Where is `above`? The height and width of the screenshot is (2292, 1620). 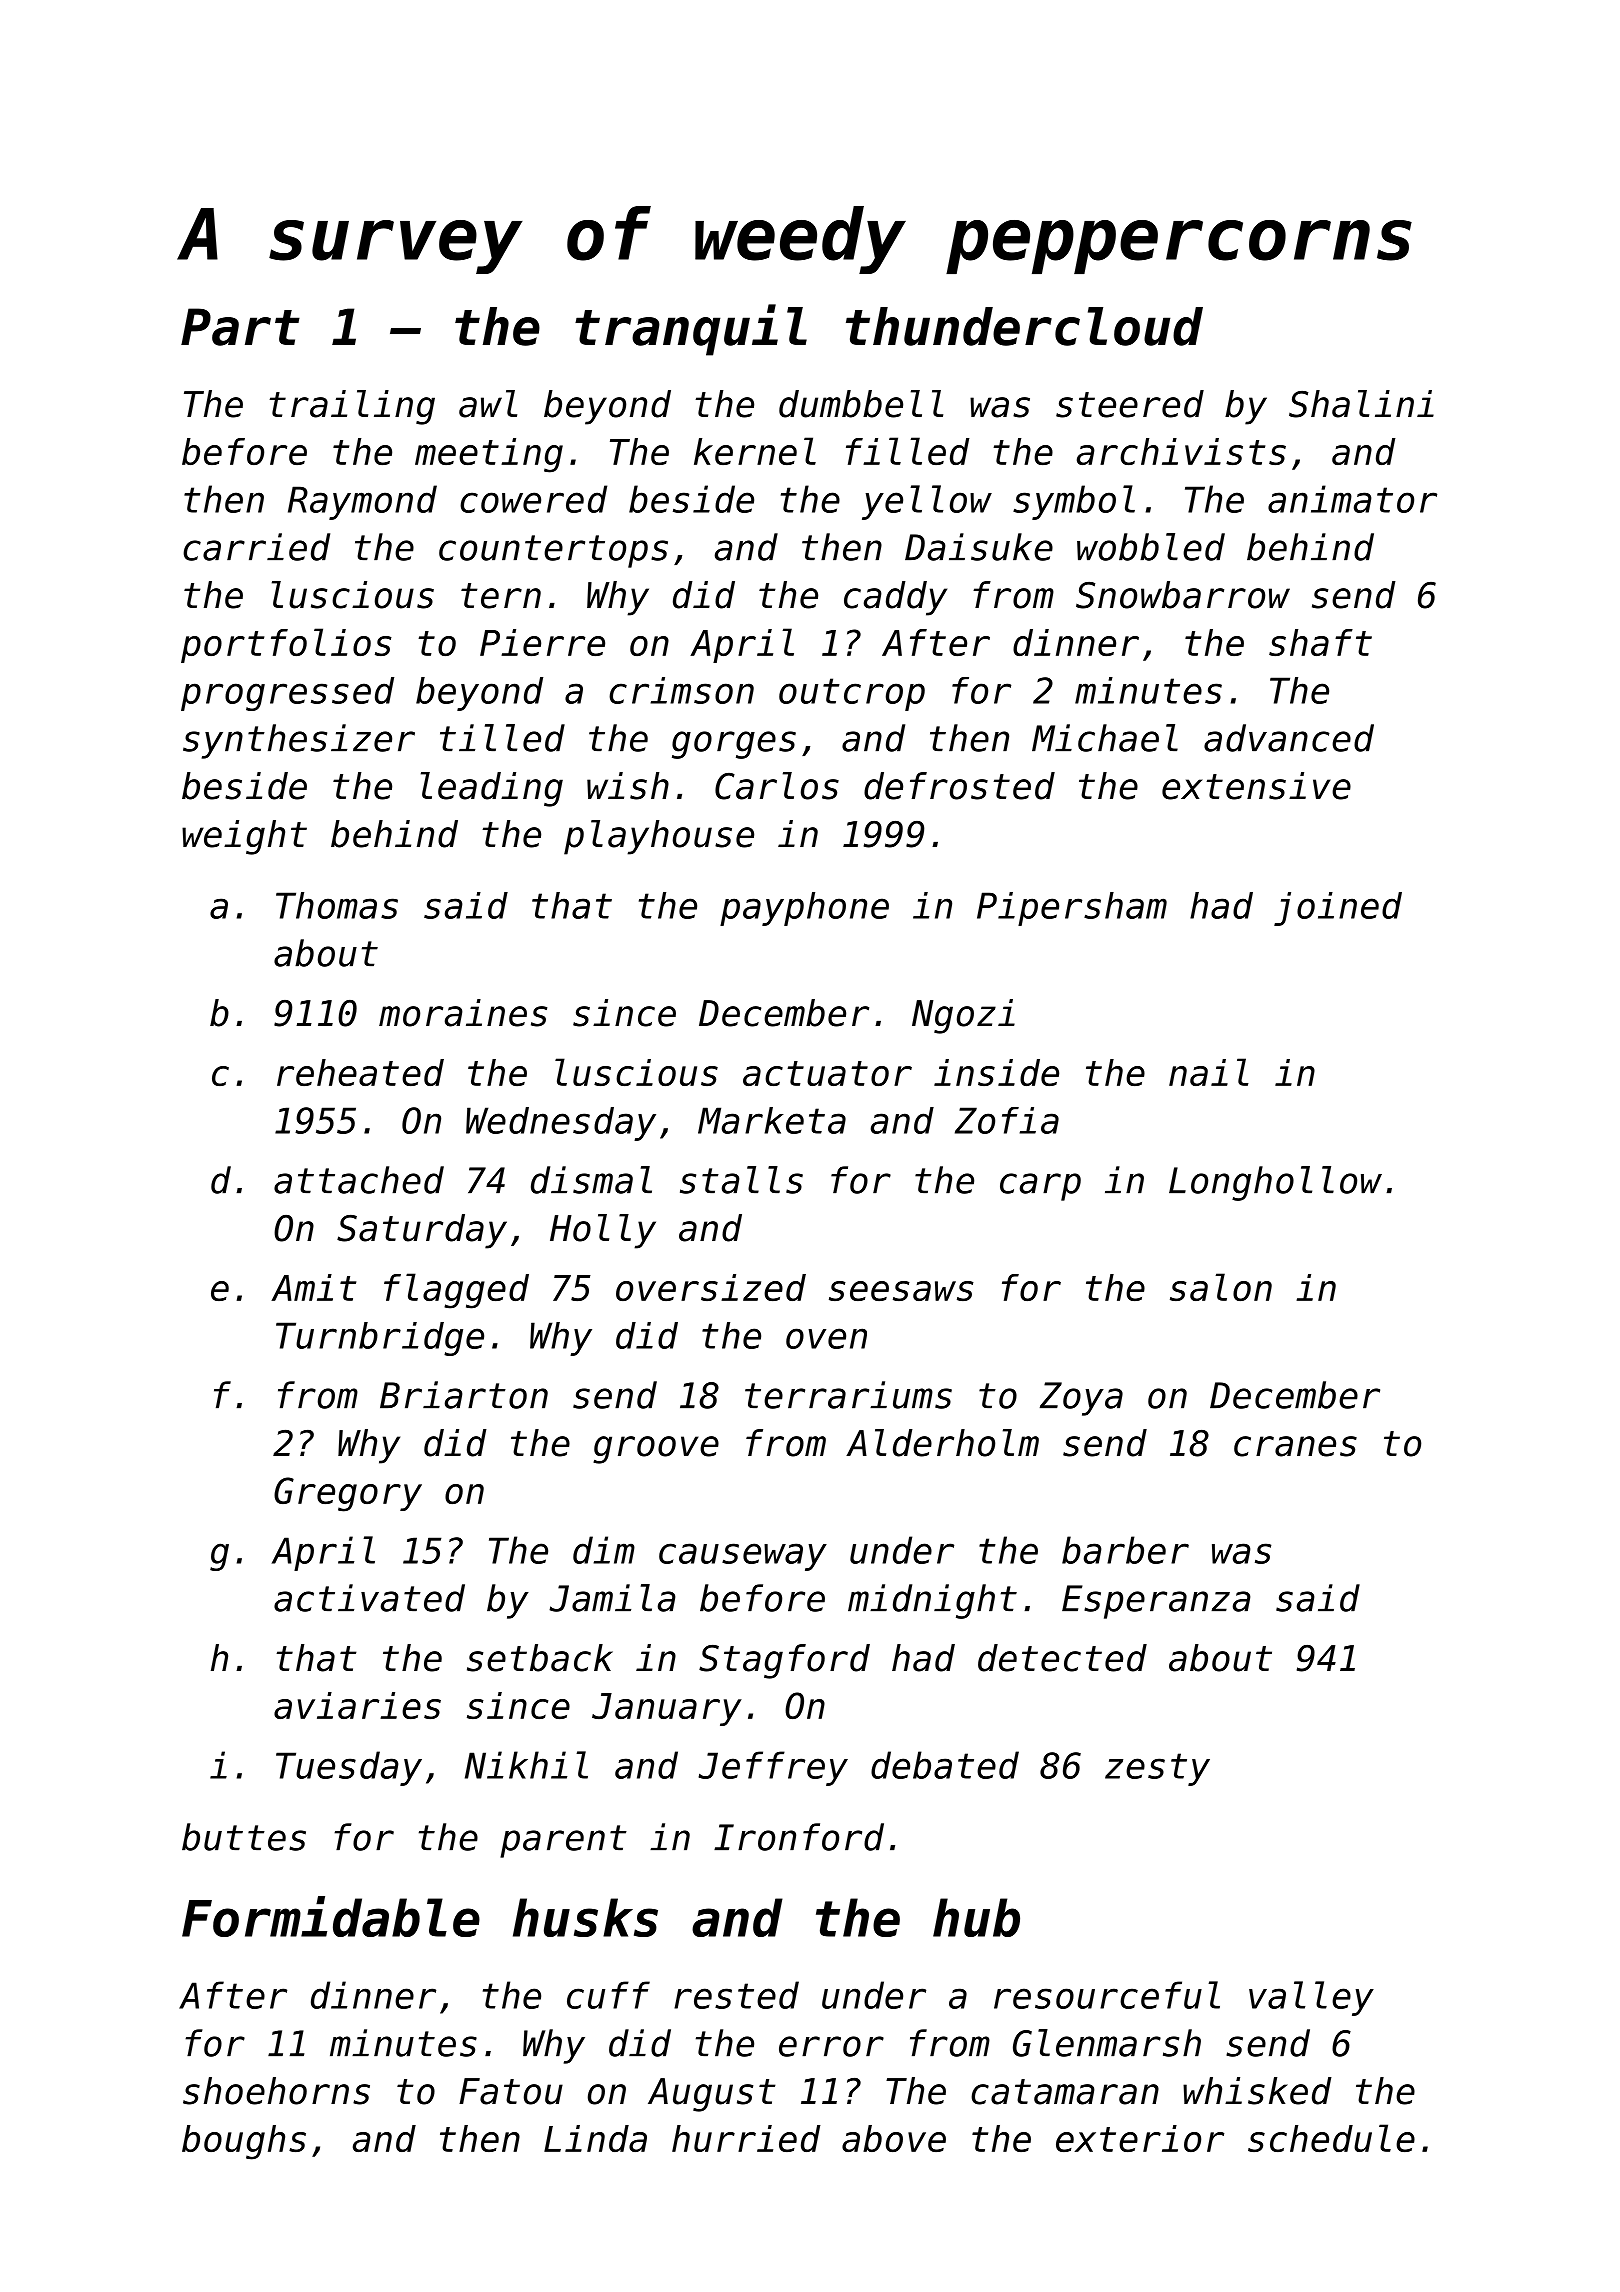
above is located at coordinates (894, 2138).
